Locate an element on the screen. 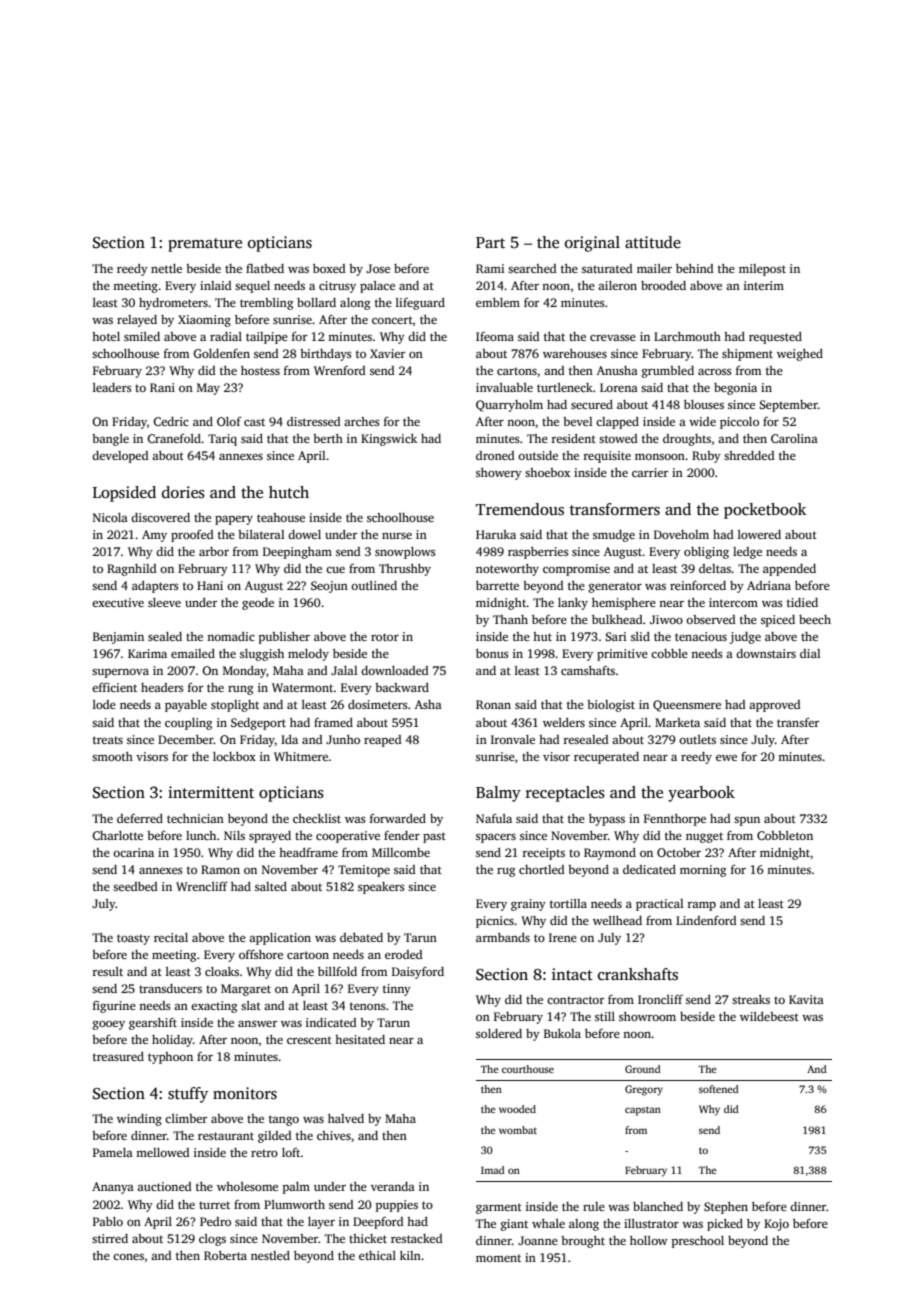  behind is located at coordinates (695, 268).
